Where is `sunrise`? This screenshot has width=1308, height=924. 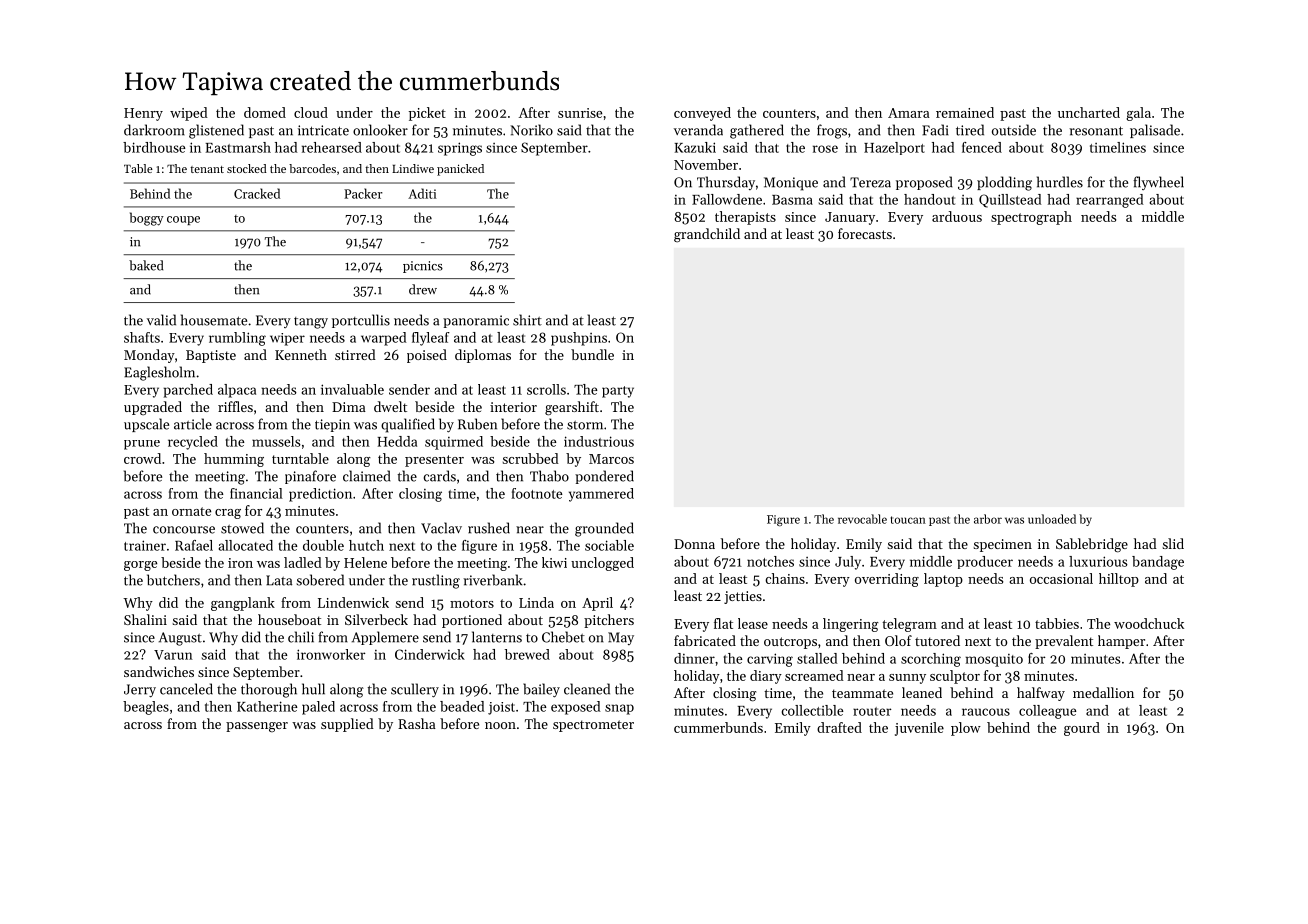
sunrise is located at coordinates (580, 113).
